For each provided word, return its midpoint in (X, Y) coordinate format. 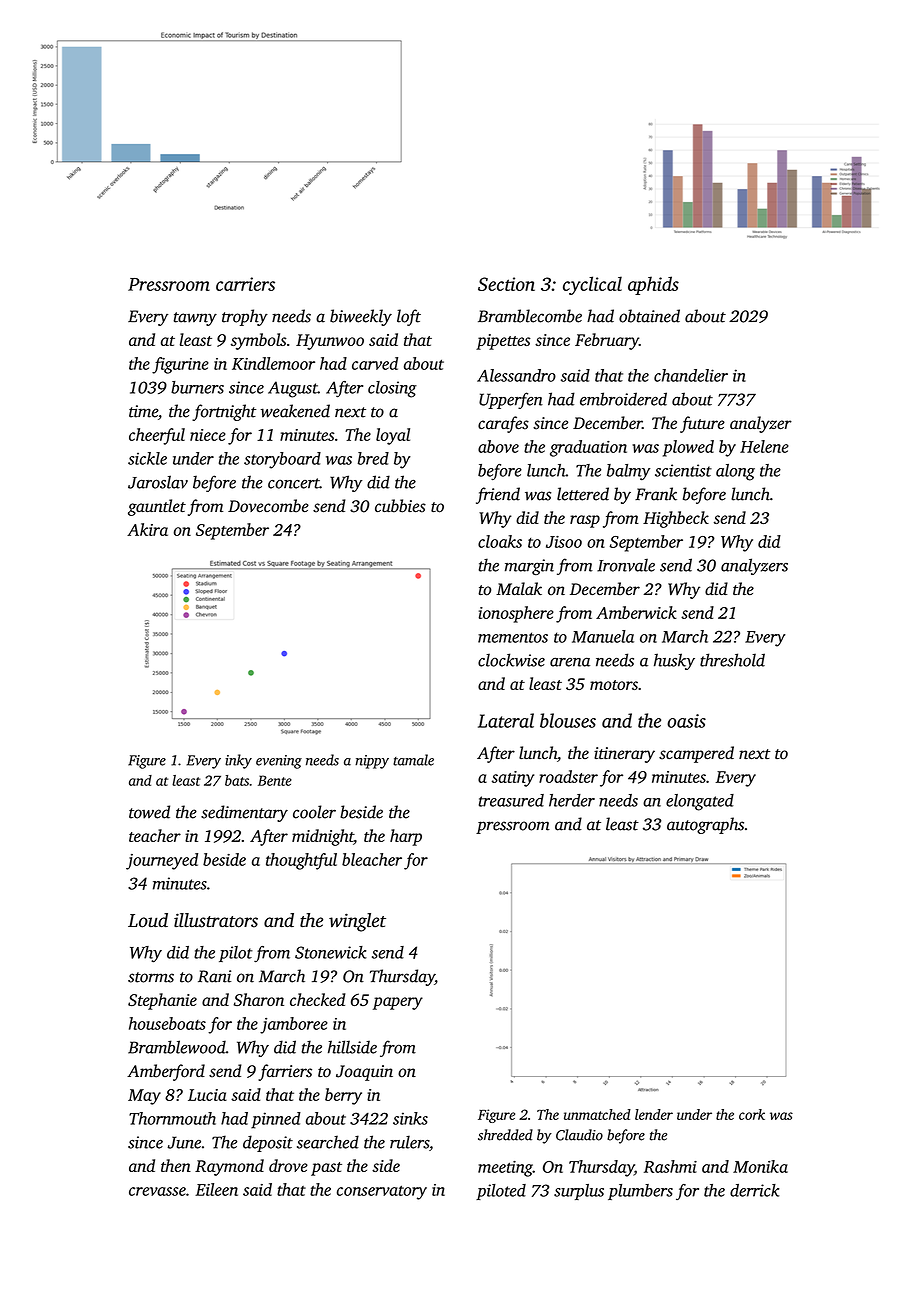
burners (197, 387)
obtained (649, 316)
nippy (372, 762)
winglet (357, 922)
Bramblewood (177, 1047)
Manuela (603, 636)
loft (409, 317)
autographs (705, 825)
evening (279, 762)
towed (149, 812)
